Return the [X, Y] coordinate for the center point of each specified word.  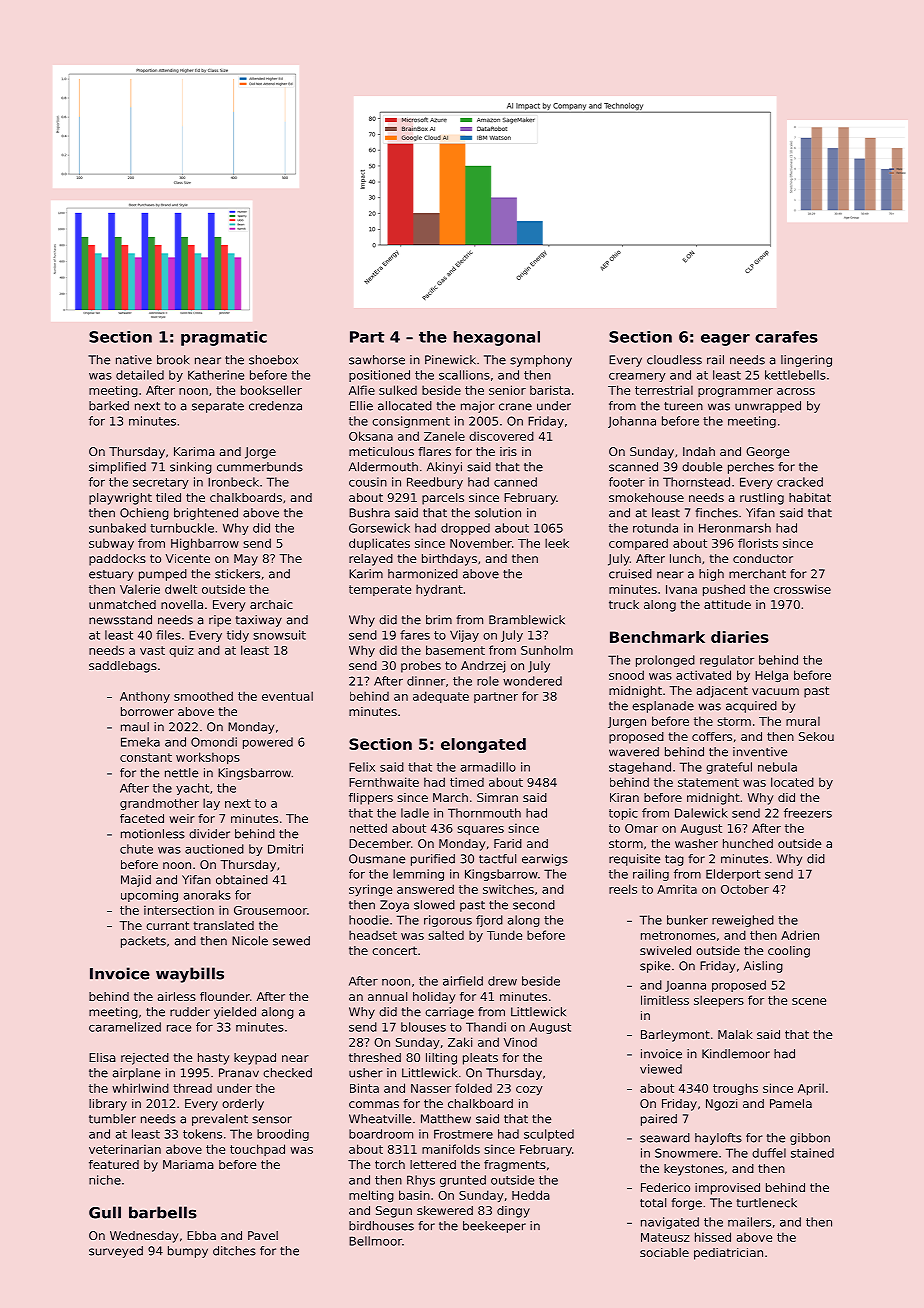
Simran [497, 797]
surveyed [116, 1252]
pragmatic [224, 338]
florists [758, 543]
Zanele [444, 436]
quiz [181, 651]
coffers [712, 736]
